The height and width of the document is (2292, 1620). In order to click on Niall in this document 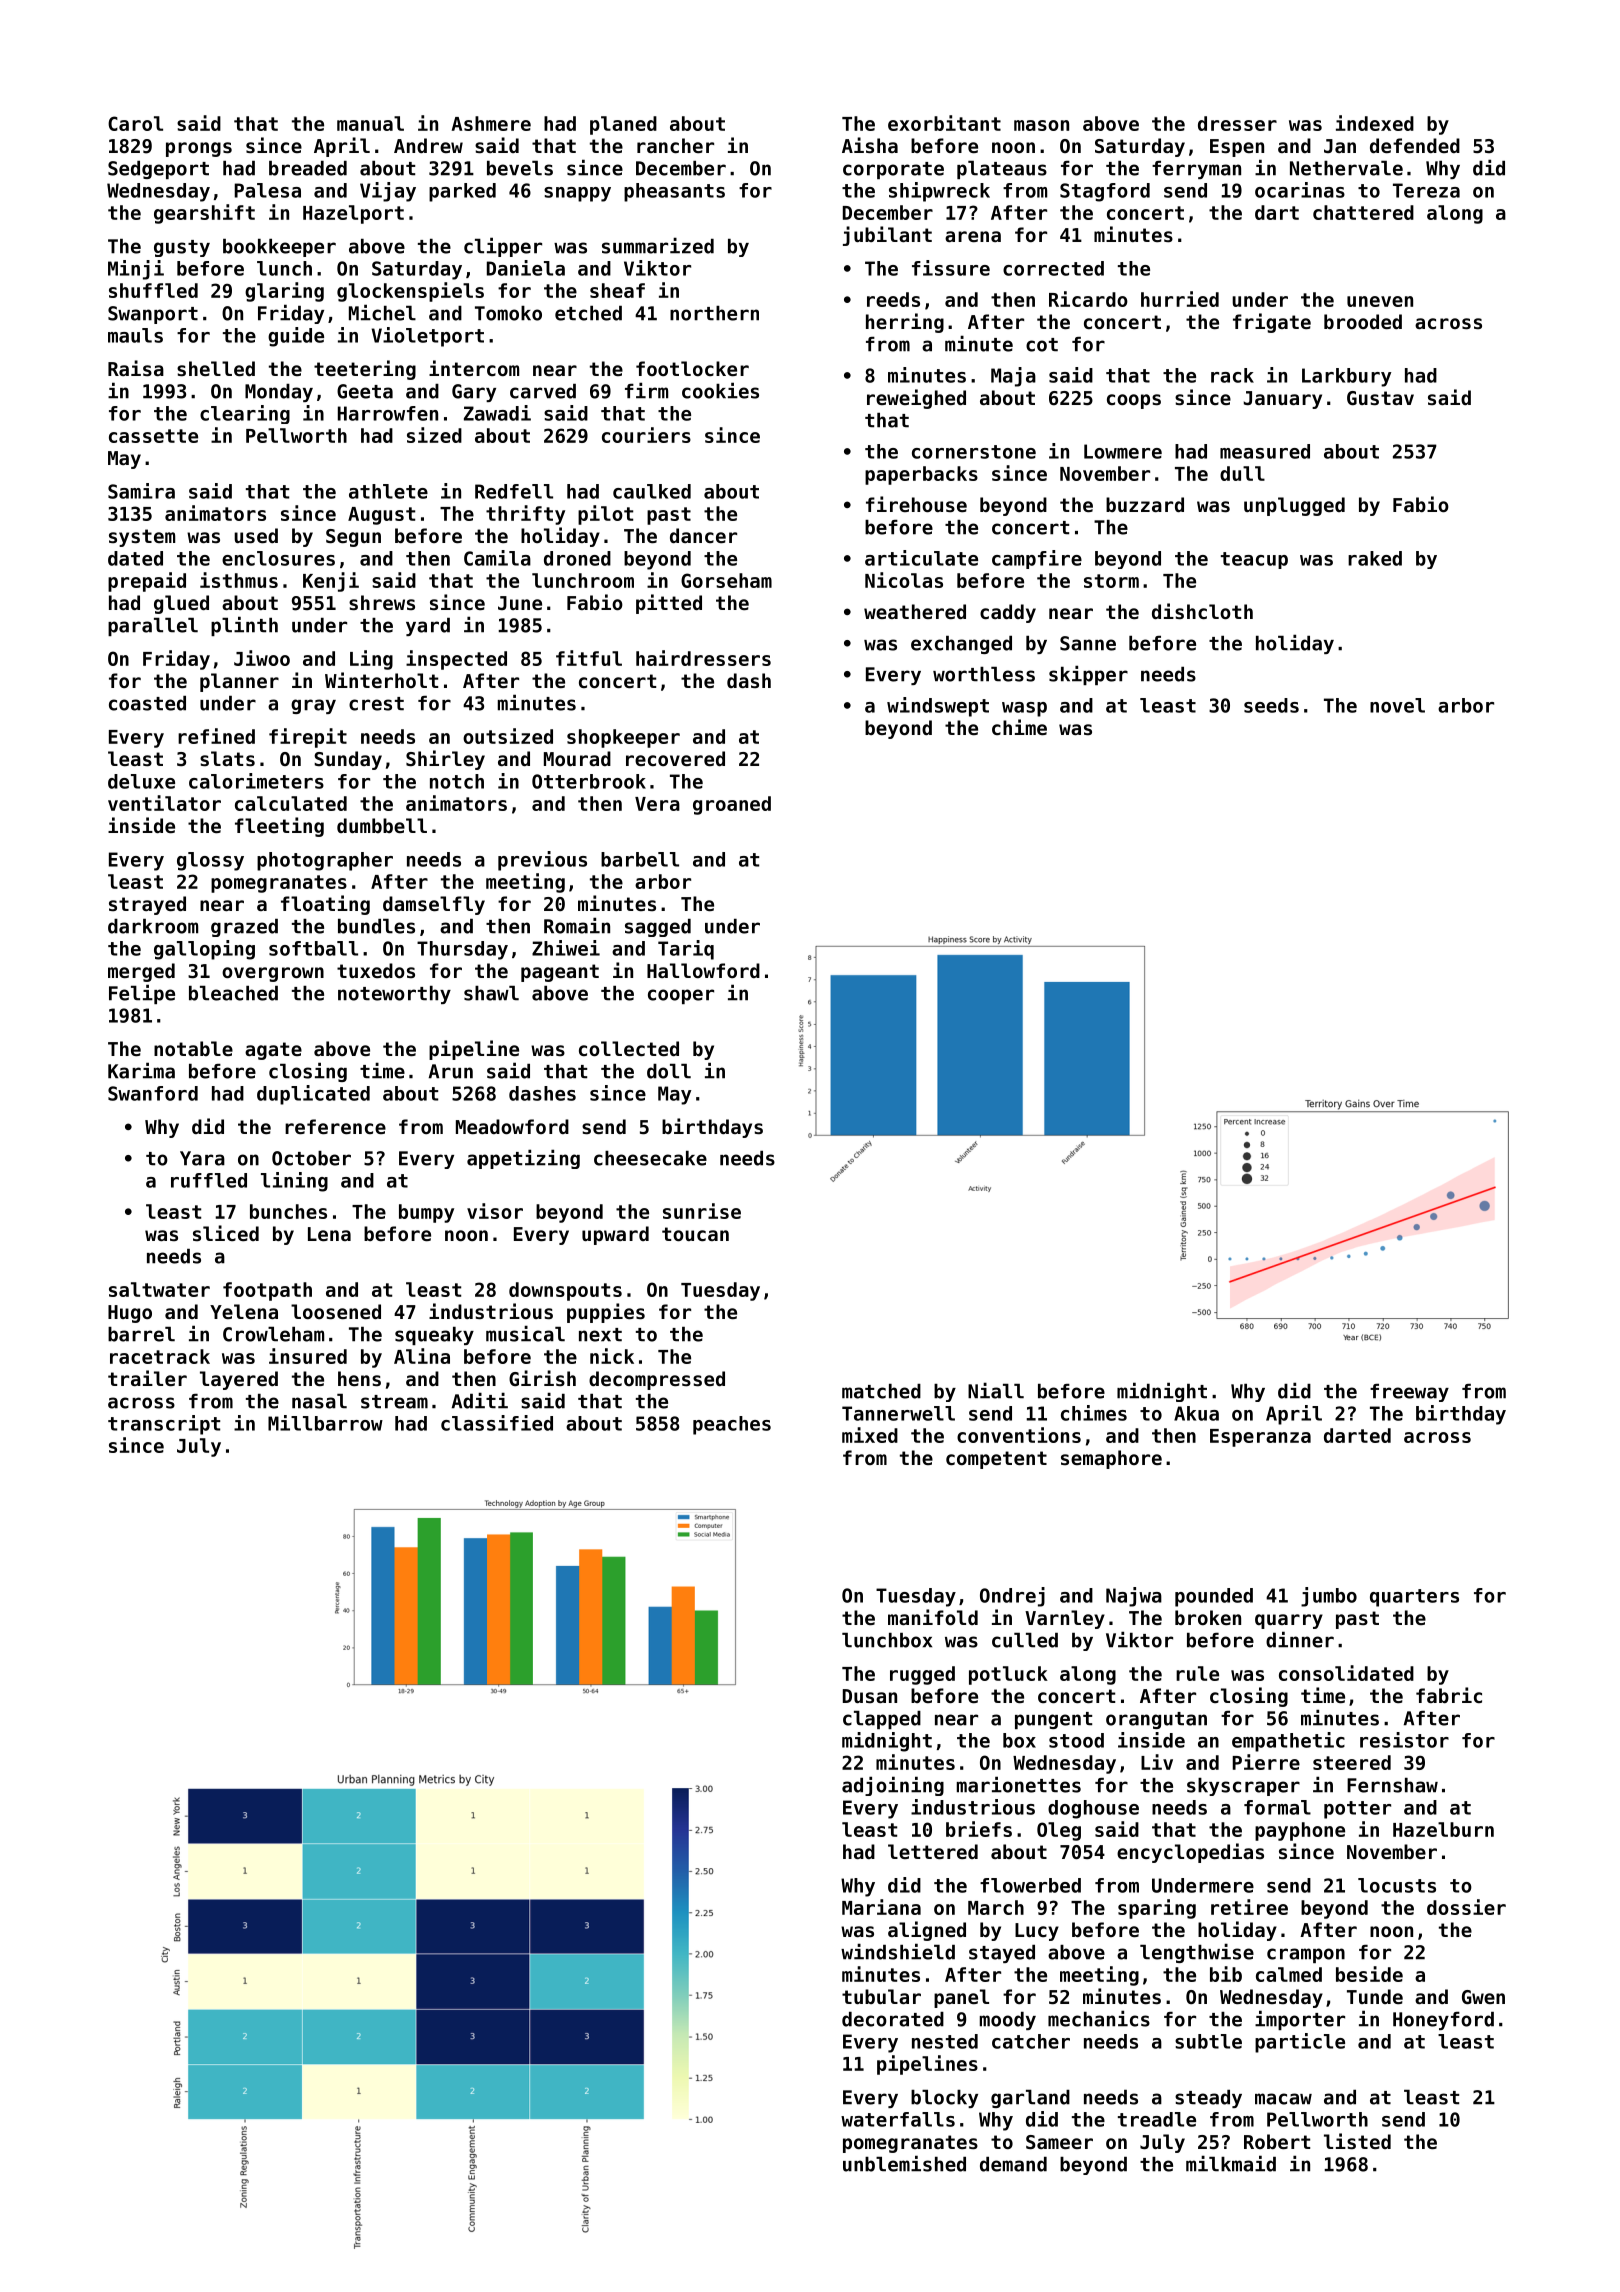, I will do `click(996, 1390)`.
